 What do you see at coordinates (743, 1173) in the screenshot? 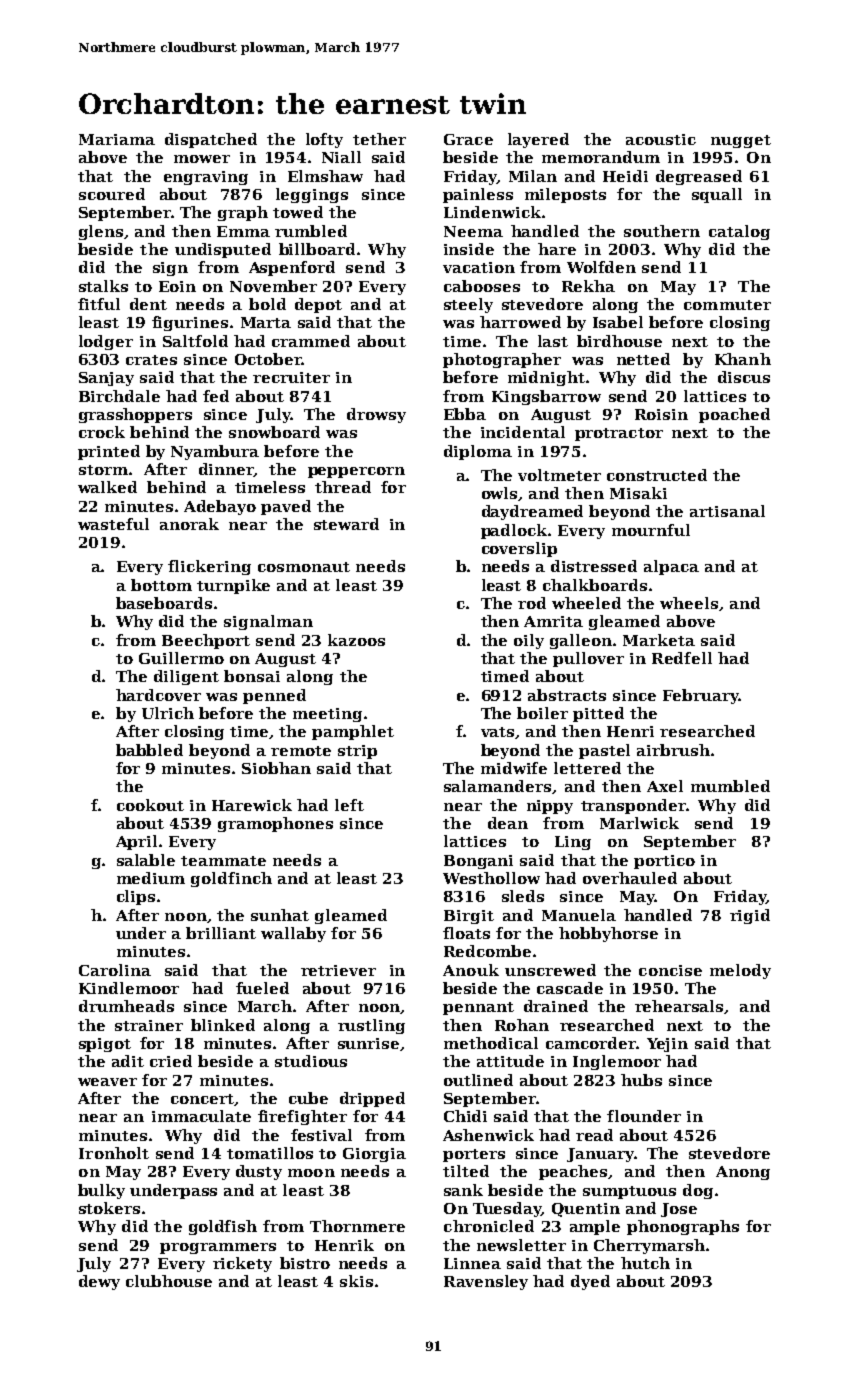
I see `Anong` at bounding box center [743, 1173].
